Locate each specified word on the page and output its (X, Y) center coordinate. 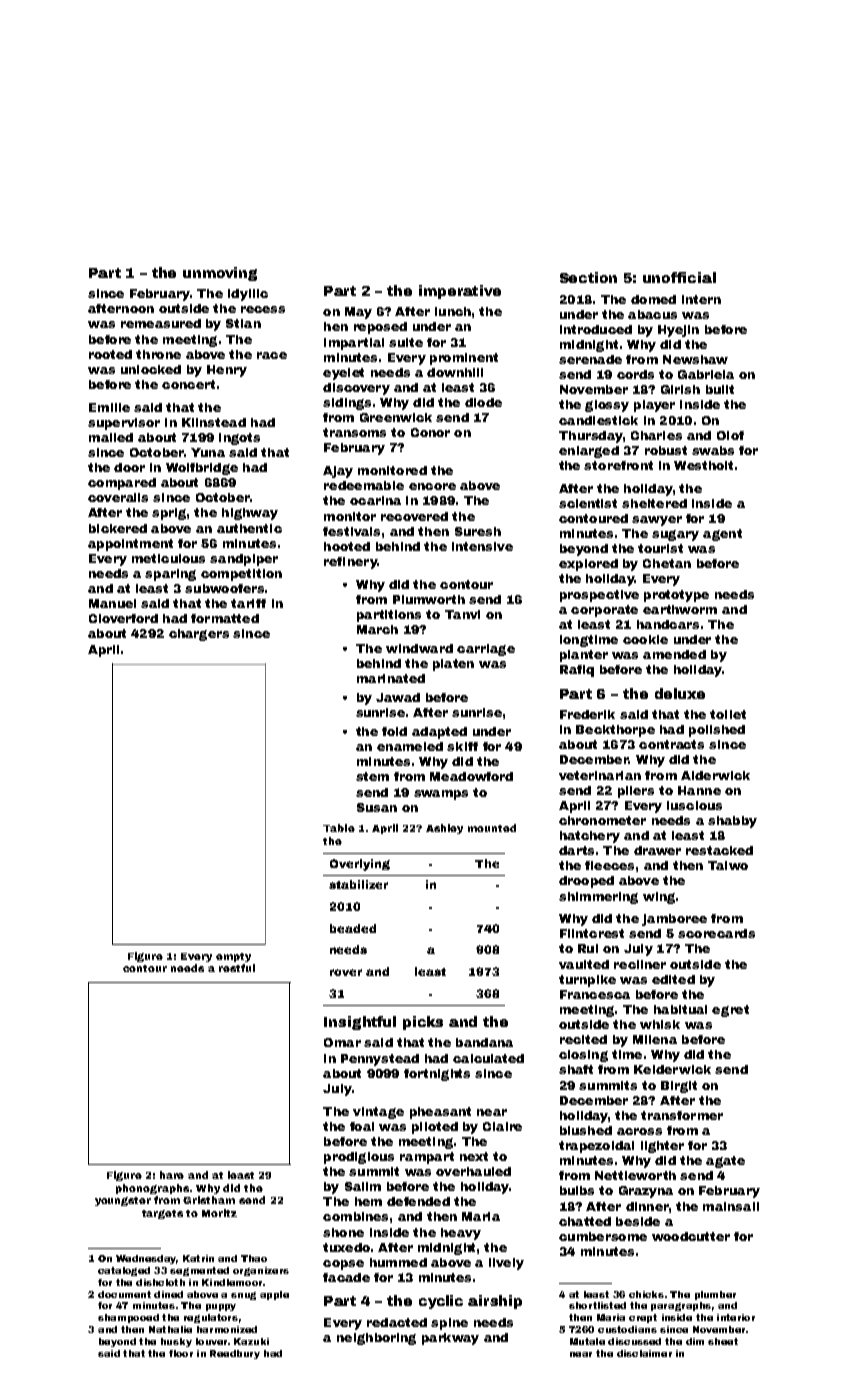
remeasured (161, 323)
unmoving (220, 274)
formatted (225, 618)
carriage (486, 650)
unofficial (679, 277)
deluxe (680, 693)
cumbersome (603, 1236)
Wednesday (146, 1259)
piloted (435, 1128)
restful (237, 968)
